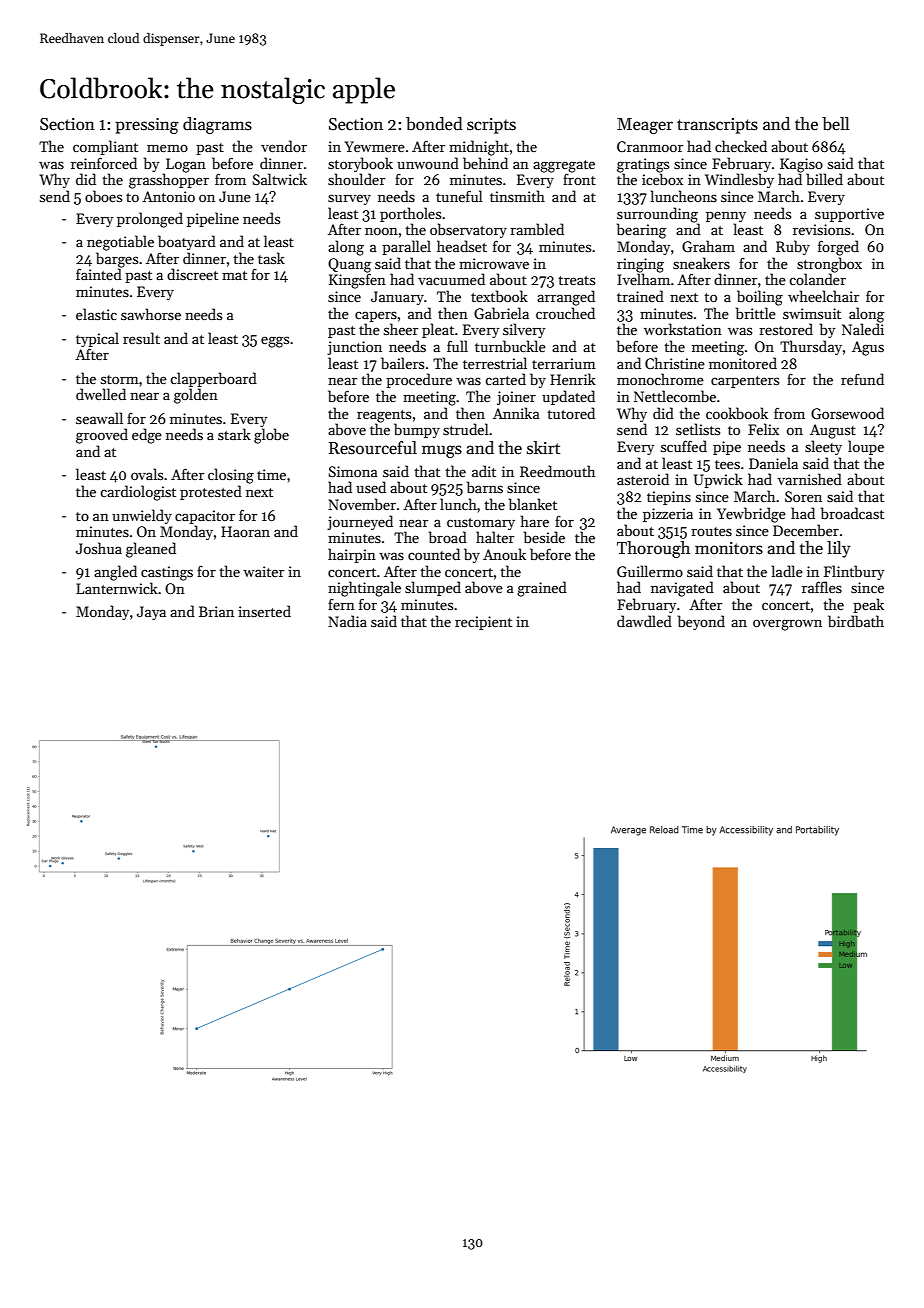 The width and height of the image is (924, 1308). What do you see at coordinates (381, 231) in the image?
I see `noon` at bounding box center [381, 231].
